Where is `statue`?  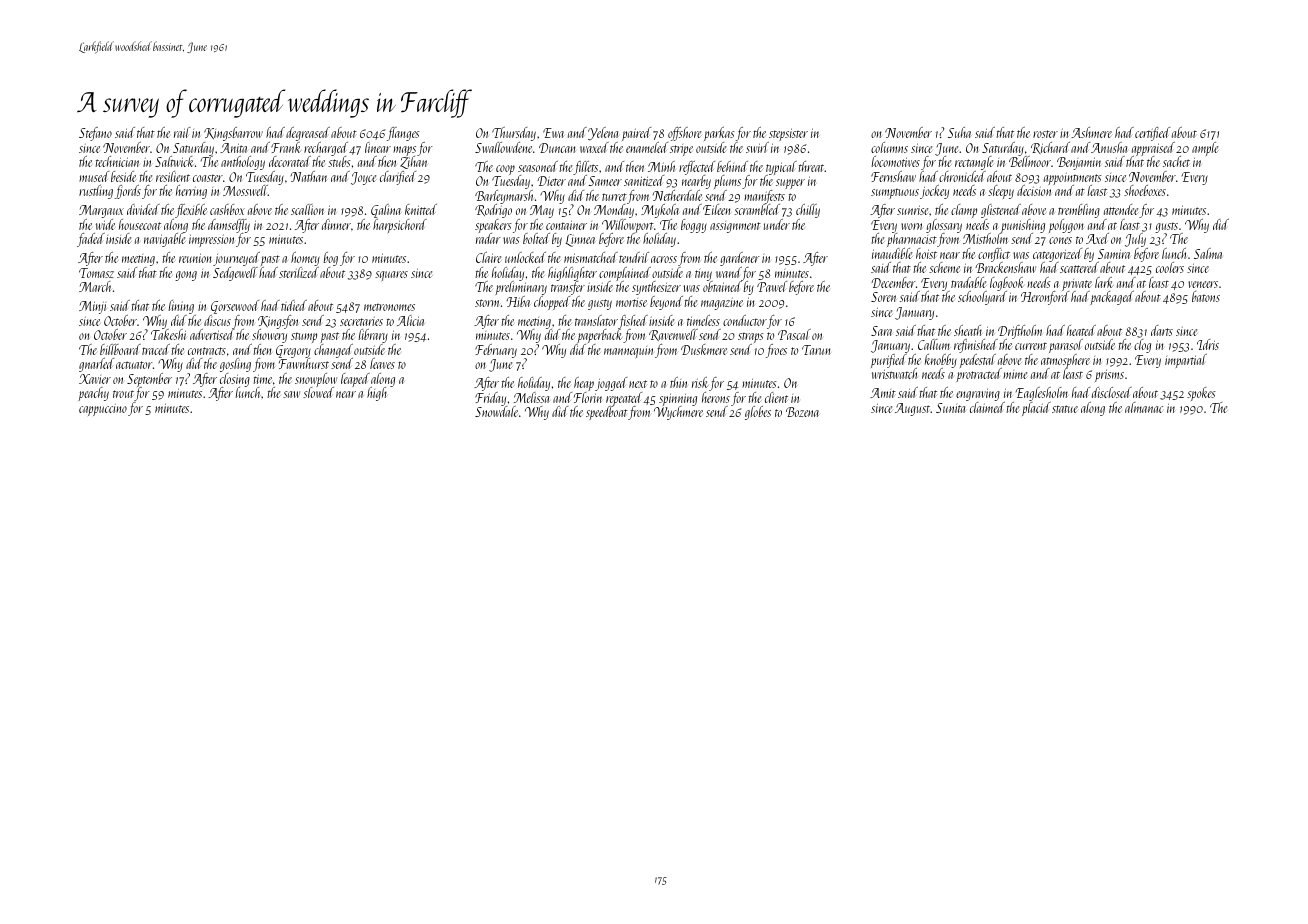 statue is located at coordinates (1065, 409).
